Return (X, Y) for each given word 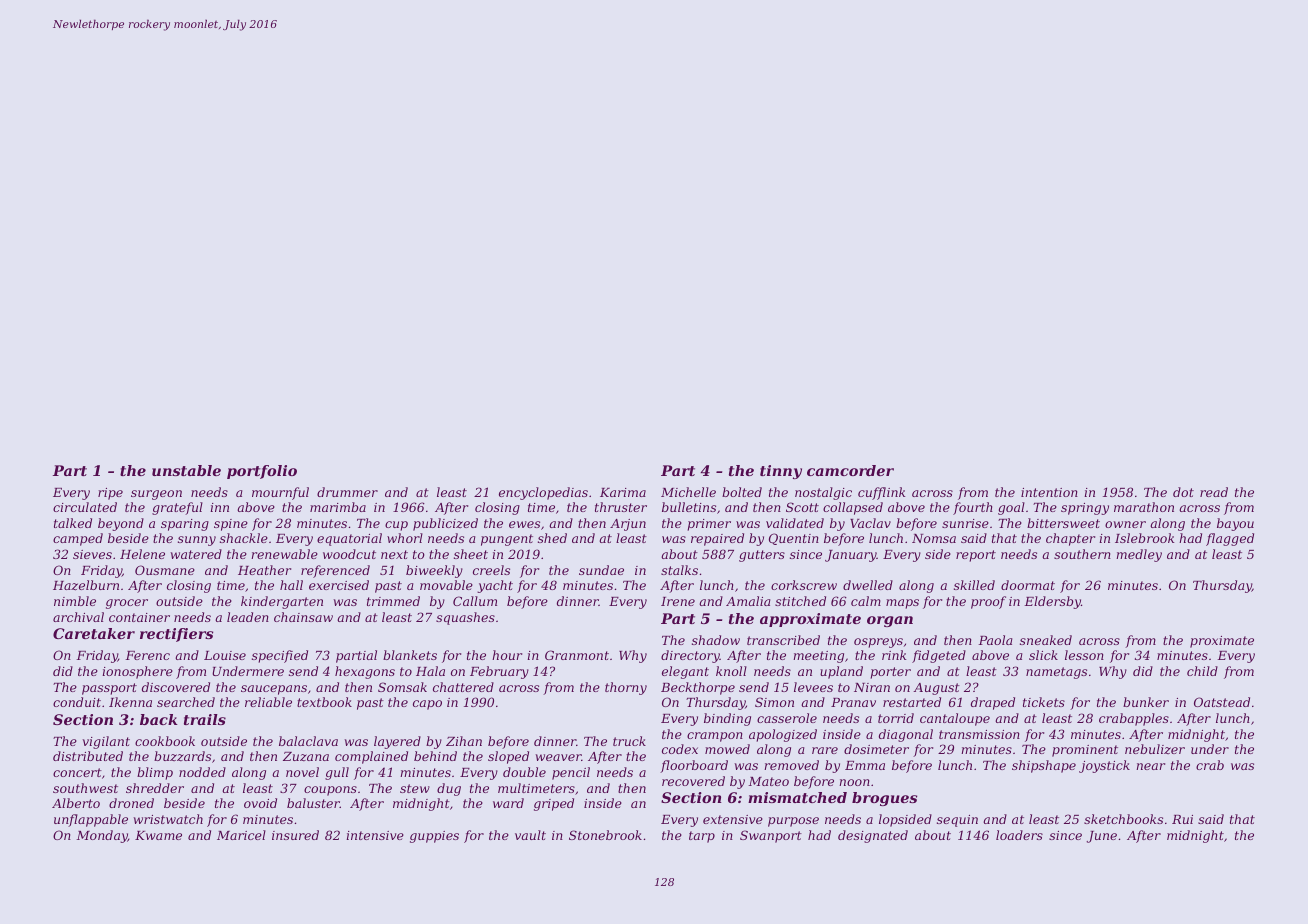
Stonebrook (605, 835)
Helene (142, 554)
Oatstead (1222, 702)
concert (77, 772)
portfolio (262, 472)
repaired (717, 539)
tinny (781, 472)
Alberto (76, 803)
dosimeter (876, 749)
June (1102, 837)
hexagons (365, 672)
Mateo (768, 781)
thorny (626, 688)
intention (1049, 492)
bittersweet (1063, 523)
